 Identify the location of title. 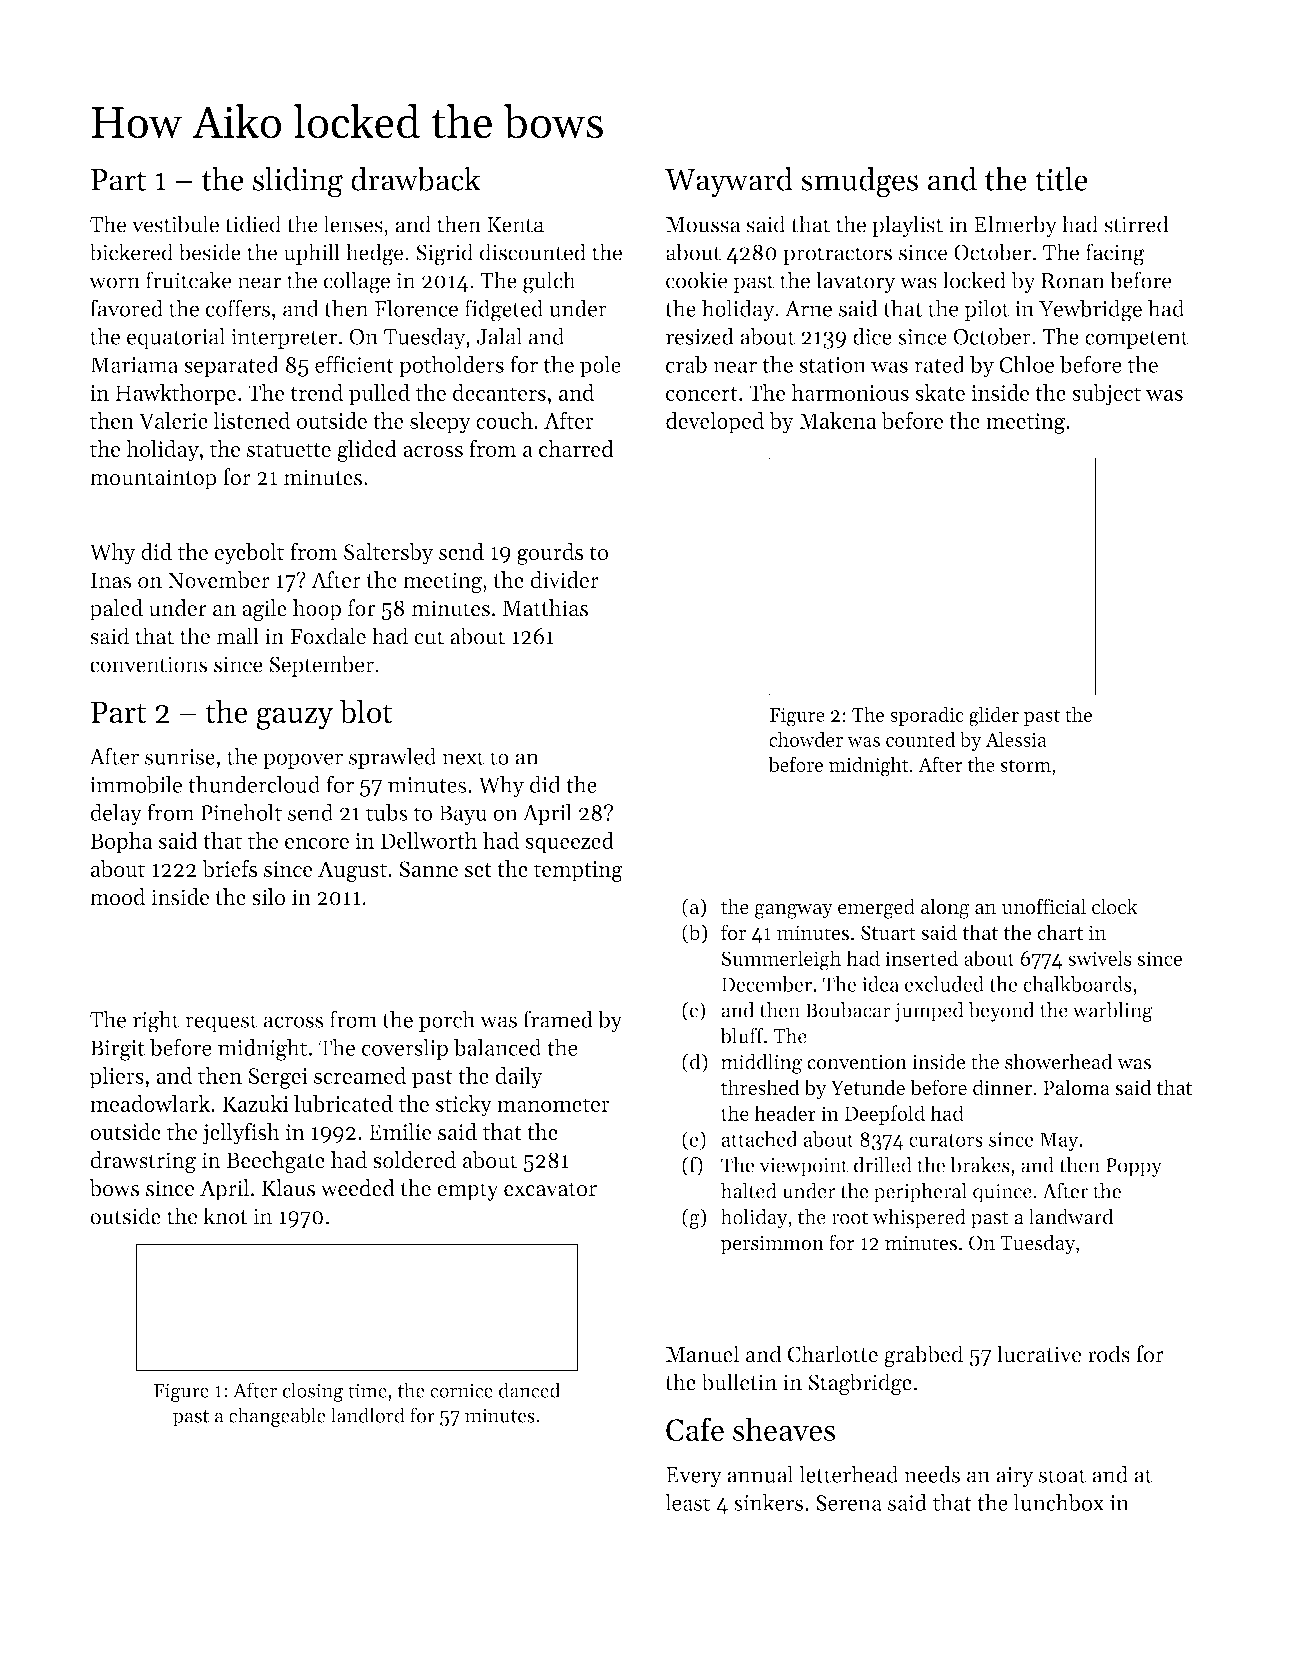
(1061, 179).
